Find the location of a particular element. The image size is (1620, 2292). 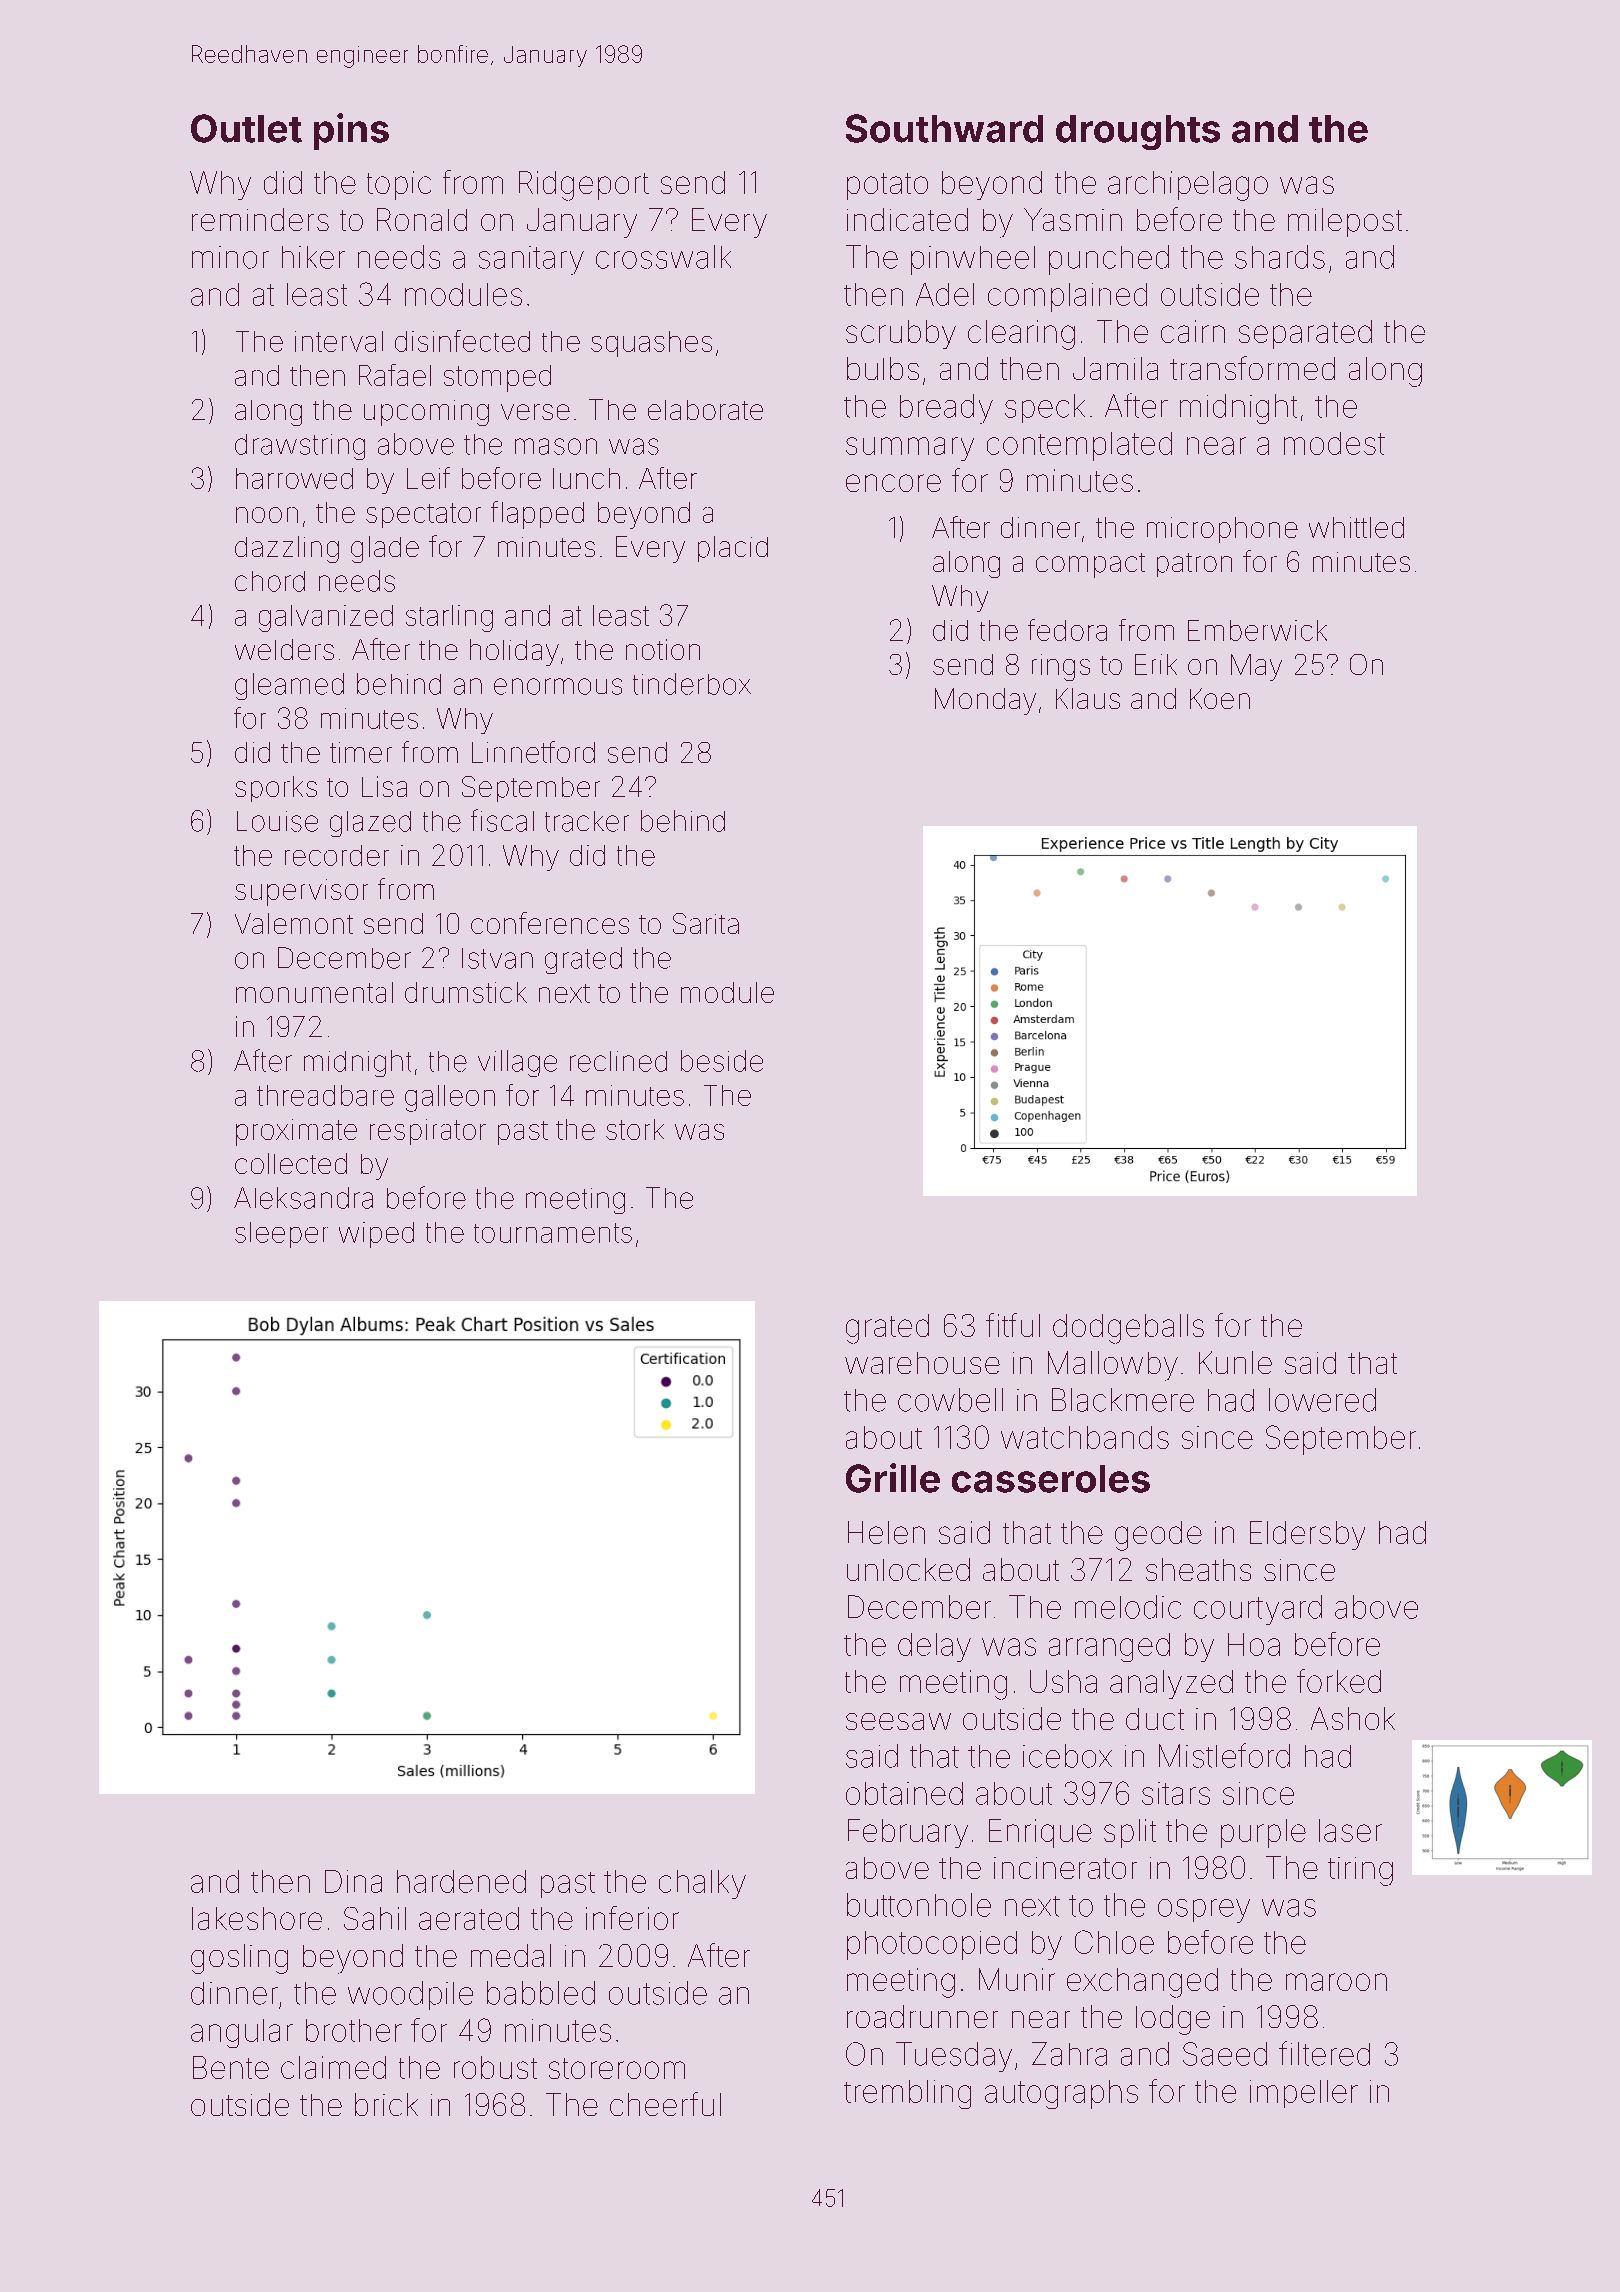

Koen is located at coordinates (1220, 698).
